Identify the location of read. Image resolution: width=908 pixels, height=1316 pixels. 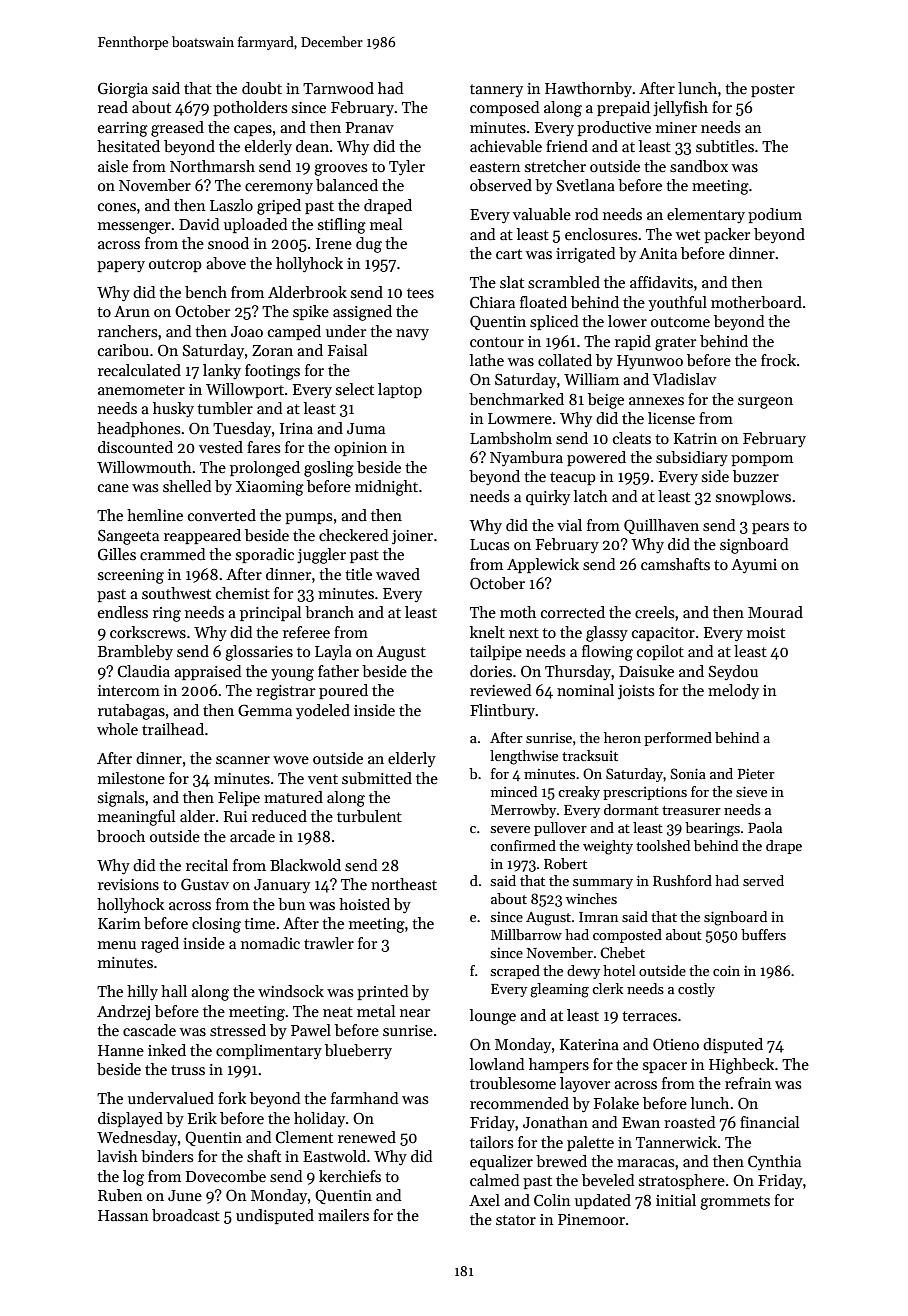
(113, 107).
